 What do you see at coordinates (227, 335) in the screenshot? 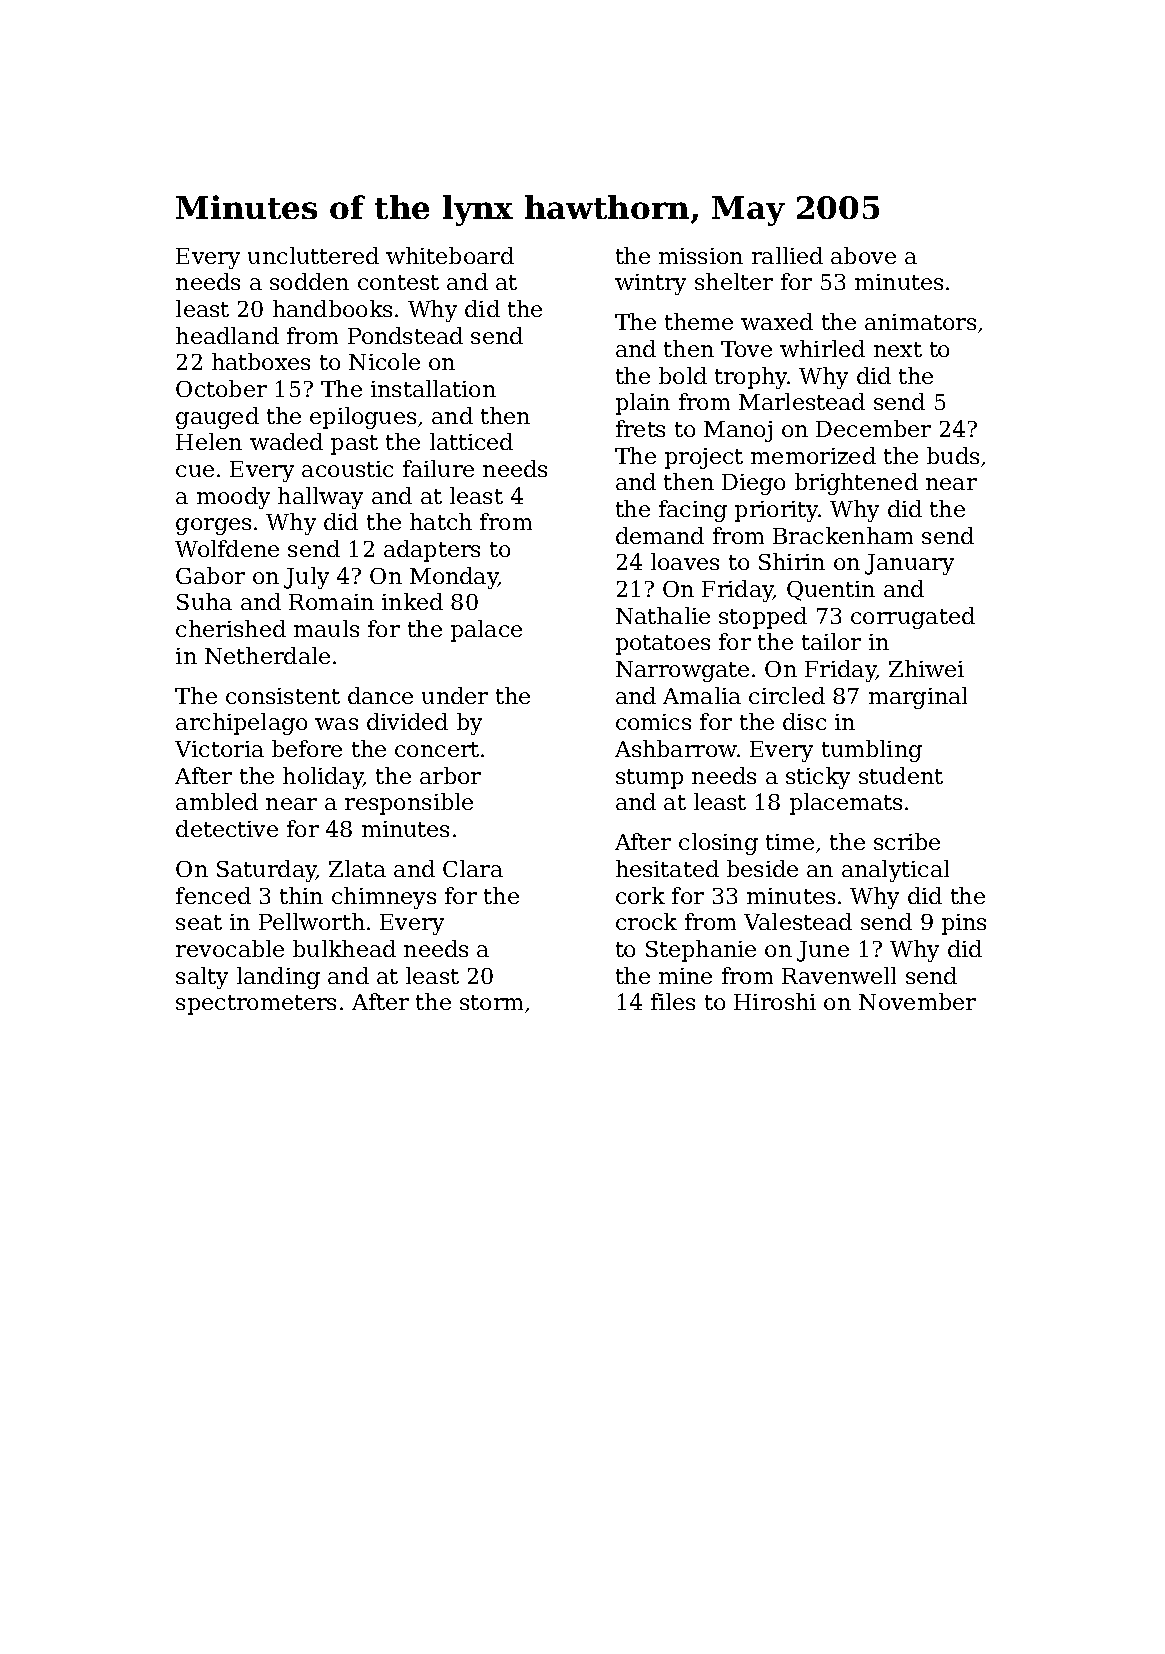
I see `headland` at bounding box center [227, 335].
